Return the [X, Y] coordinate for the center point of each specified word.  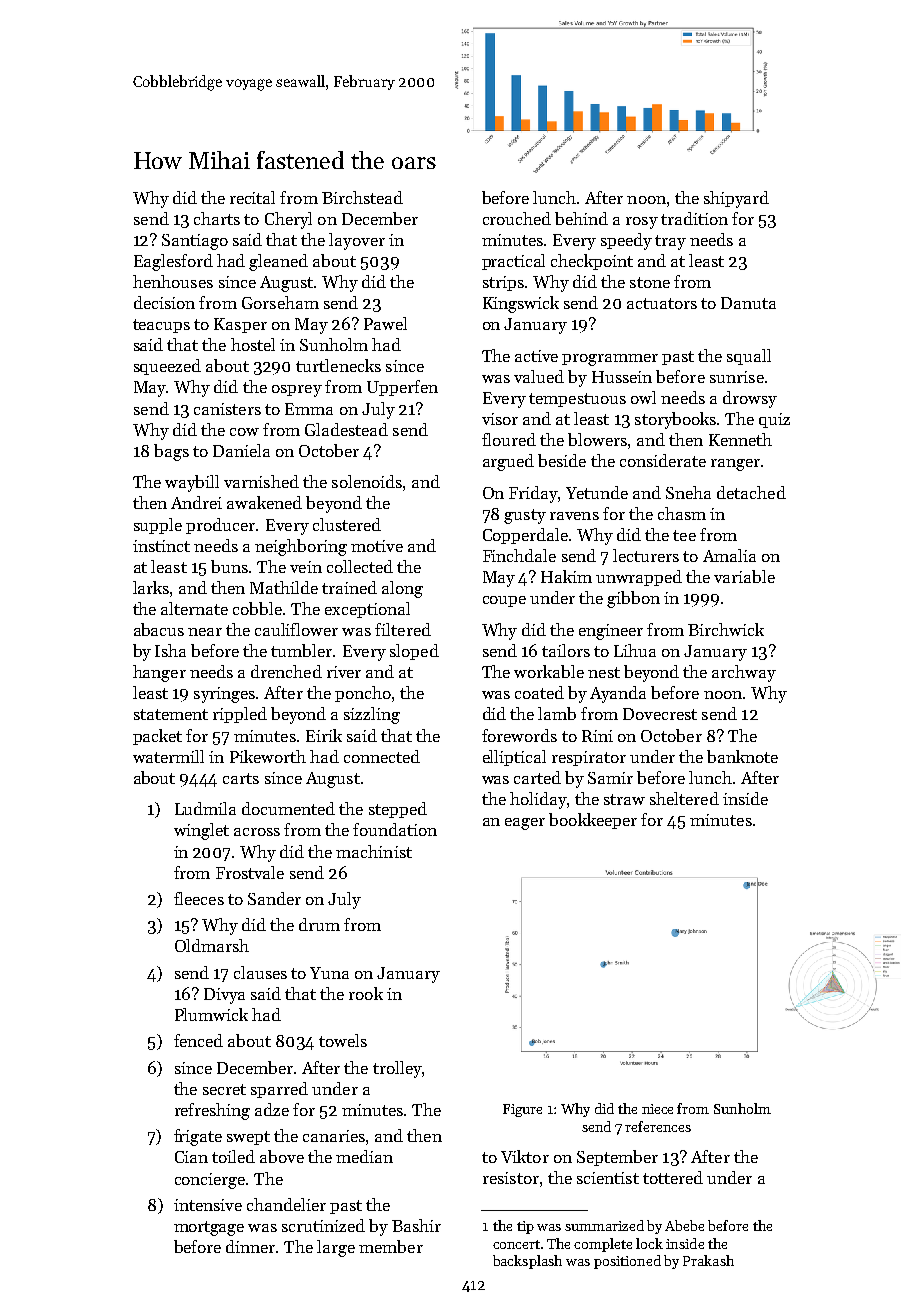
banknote [742, 756]
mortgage [209, 1228]
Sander [274, 898]
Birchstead [362, 197]
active [536, 356]
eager [525, 824]
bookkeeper [593, 821]
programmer [610, 360]
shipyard [736, 199]
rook [366, 993]
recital [252, 197]
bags [171, 452]
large [336, 1248]
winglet [201, 831]
